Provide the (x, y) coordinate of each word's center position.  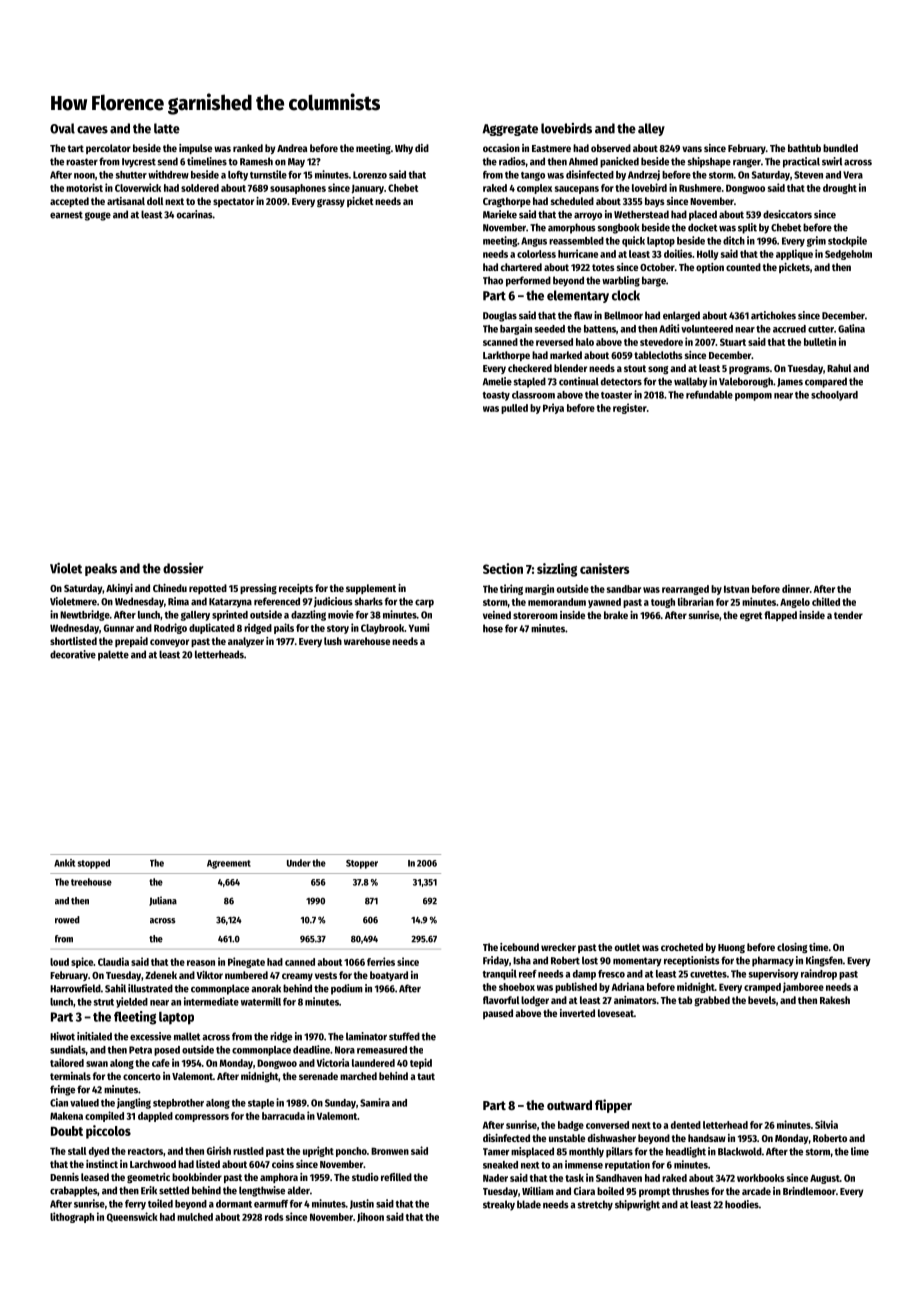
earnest (66, 215)
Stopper (362, 864)
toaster (616, 395)
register (630, 408)
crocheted (682, 947)
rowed (67, 920)
